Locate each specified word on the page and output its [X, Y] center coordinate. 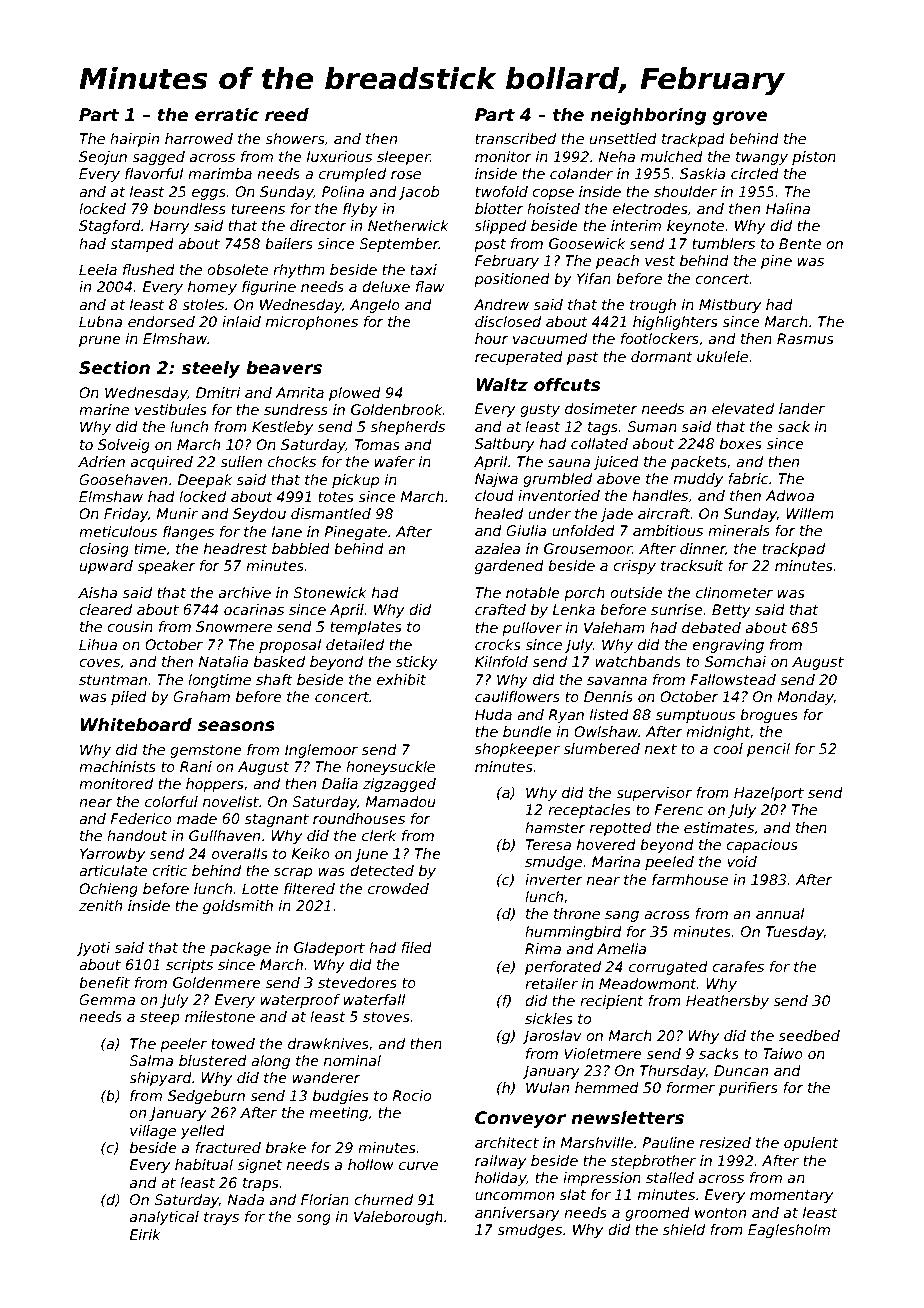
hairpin [134, 140]
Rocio [411, 1095]
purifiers [748, 1089]
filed [416, 947]
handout [137, 835]
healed [499, 513]
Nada [245, 1199]
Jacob [418, 193]
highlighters [675, 323]
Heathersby [727, 1002]
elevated [743, 408]
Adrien [101, 461]
